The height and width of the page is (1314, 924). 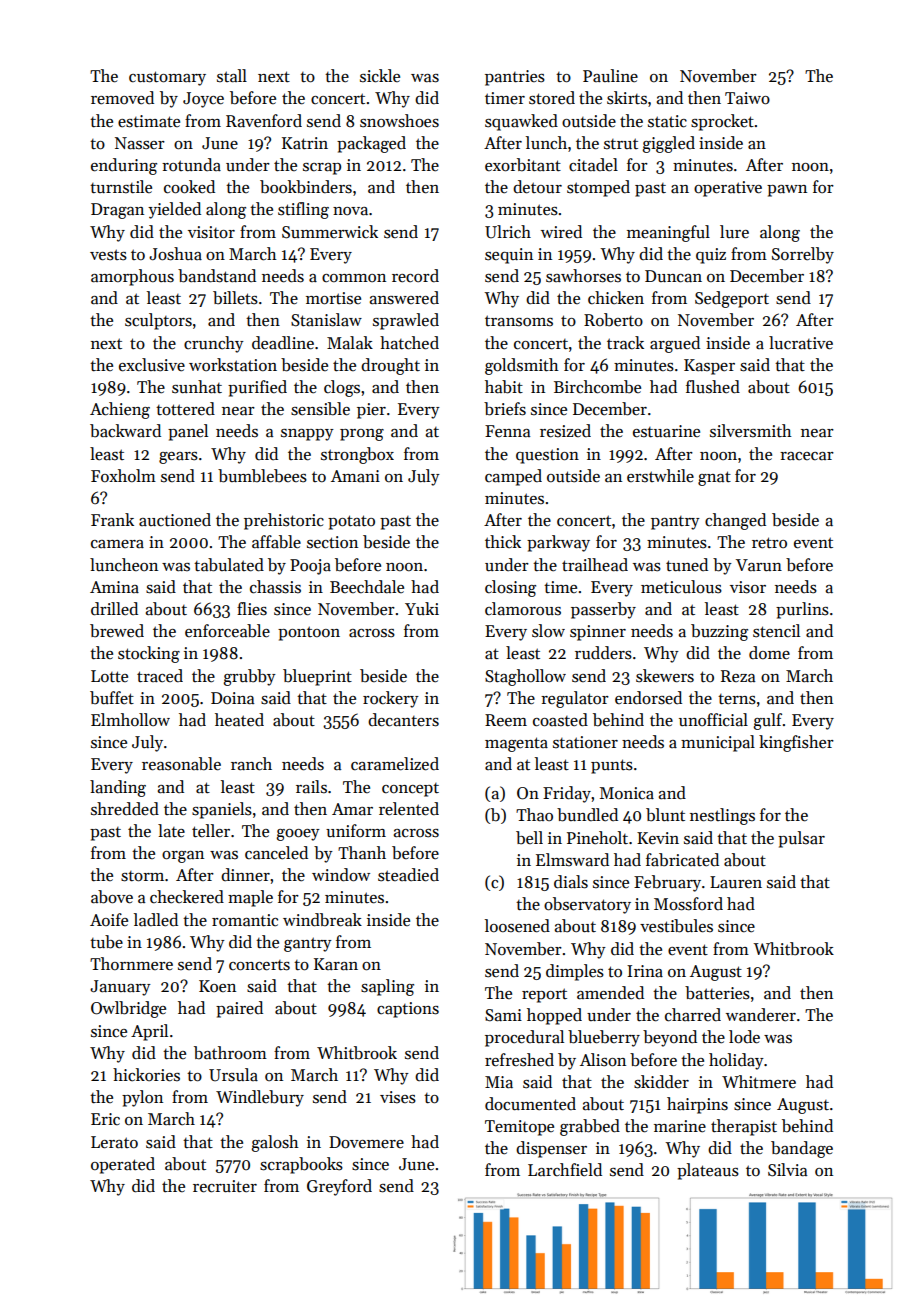 What do you see at coordinates (146, 1075) in the page?
I see `hickories` at bounding box center [146, 1075].
